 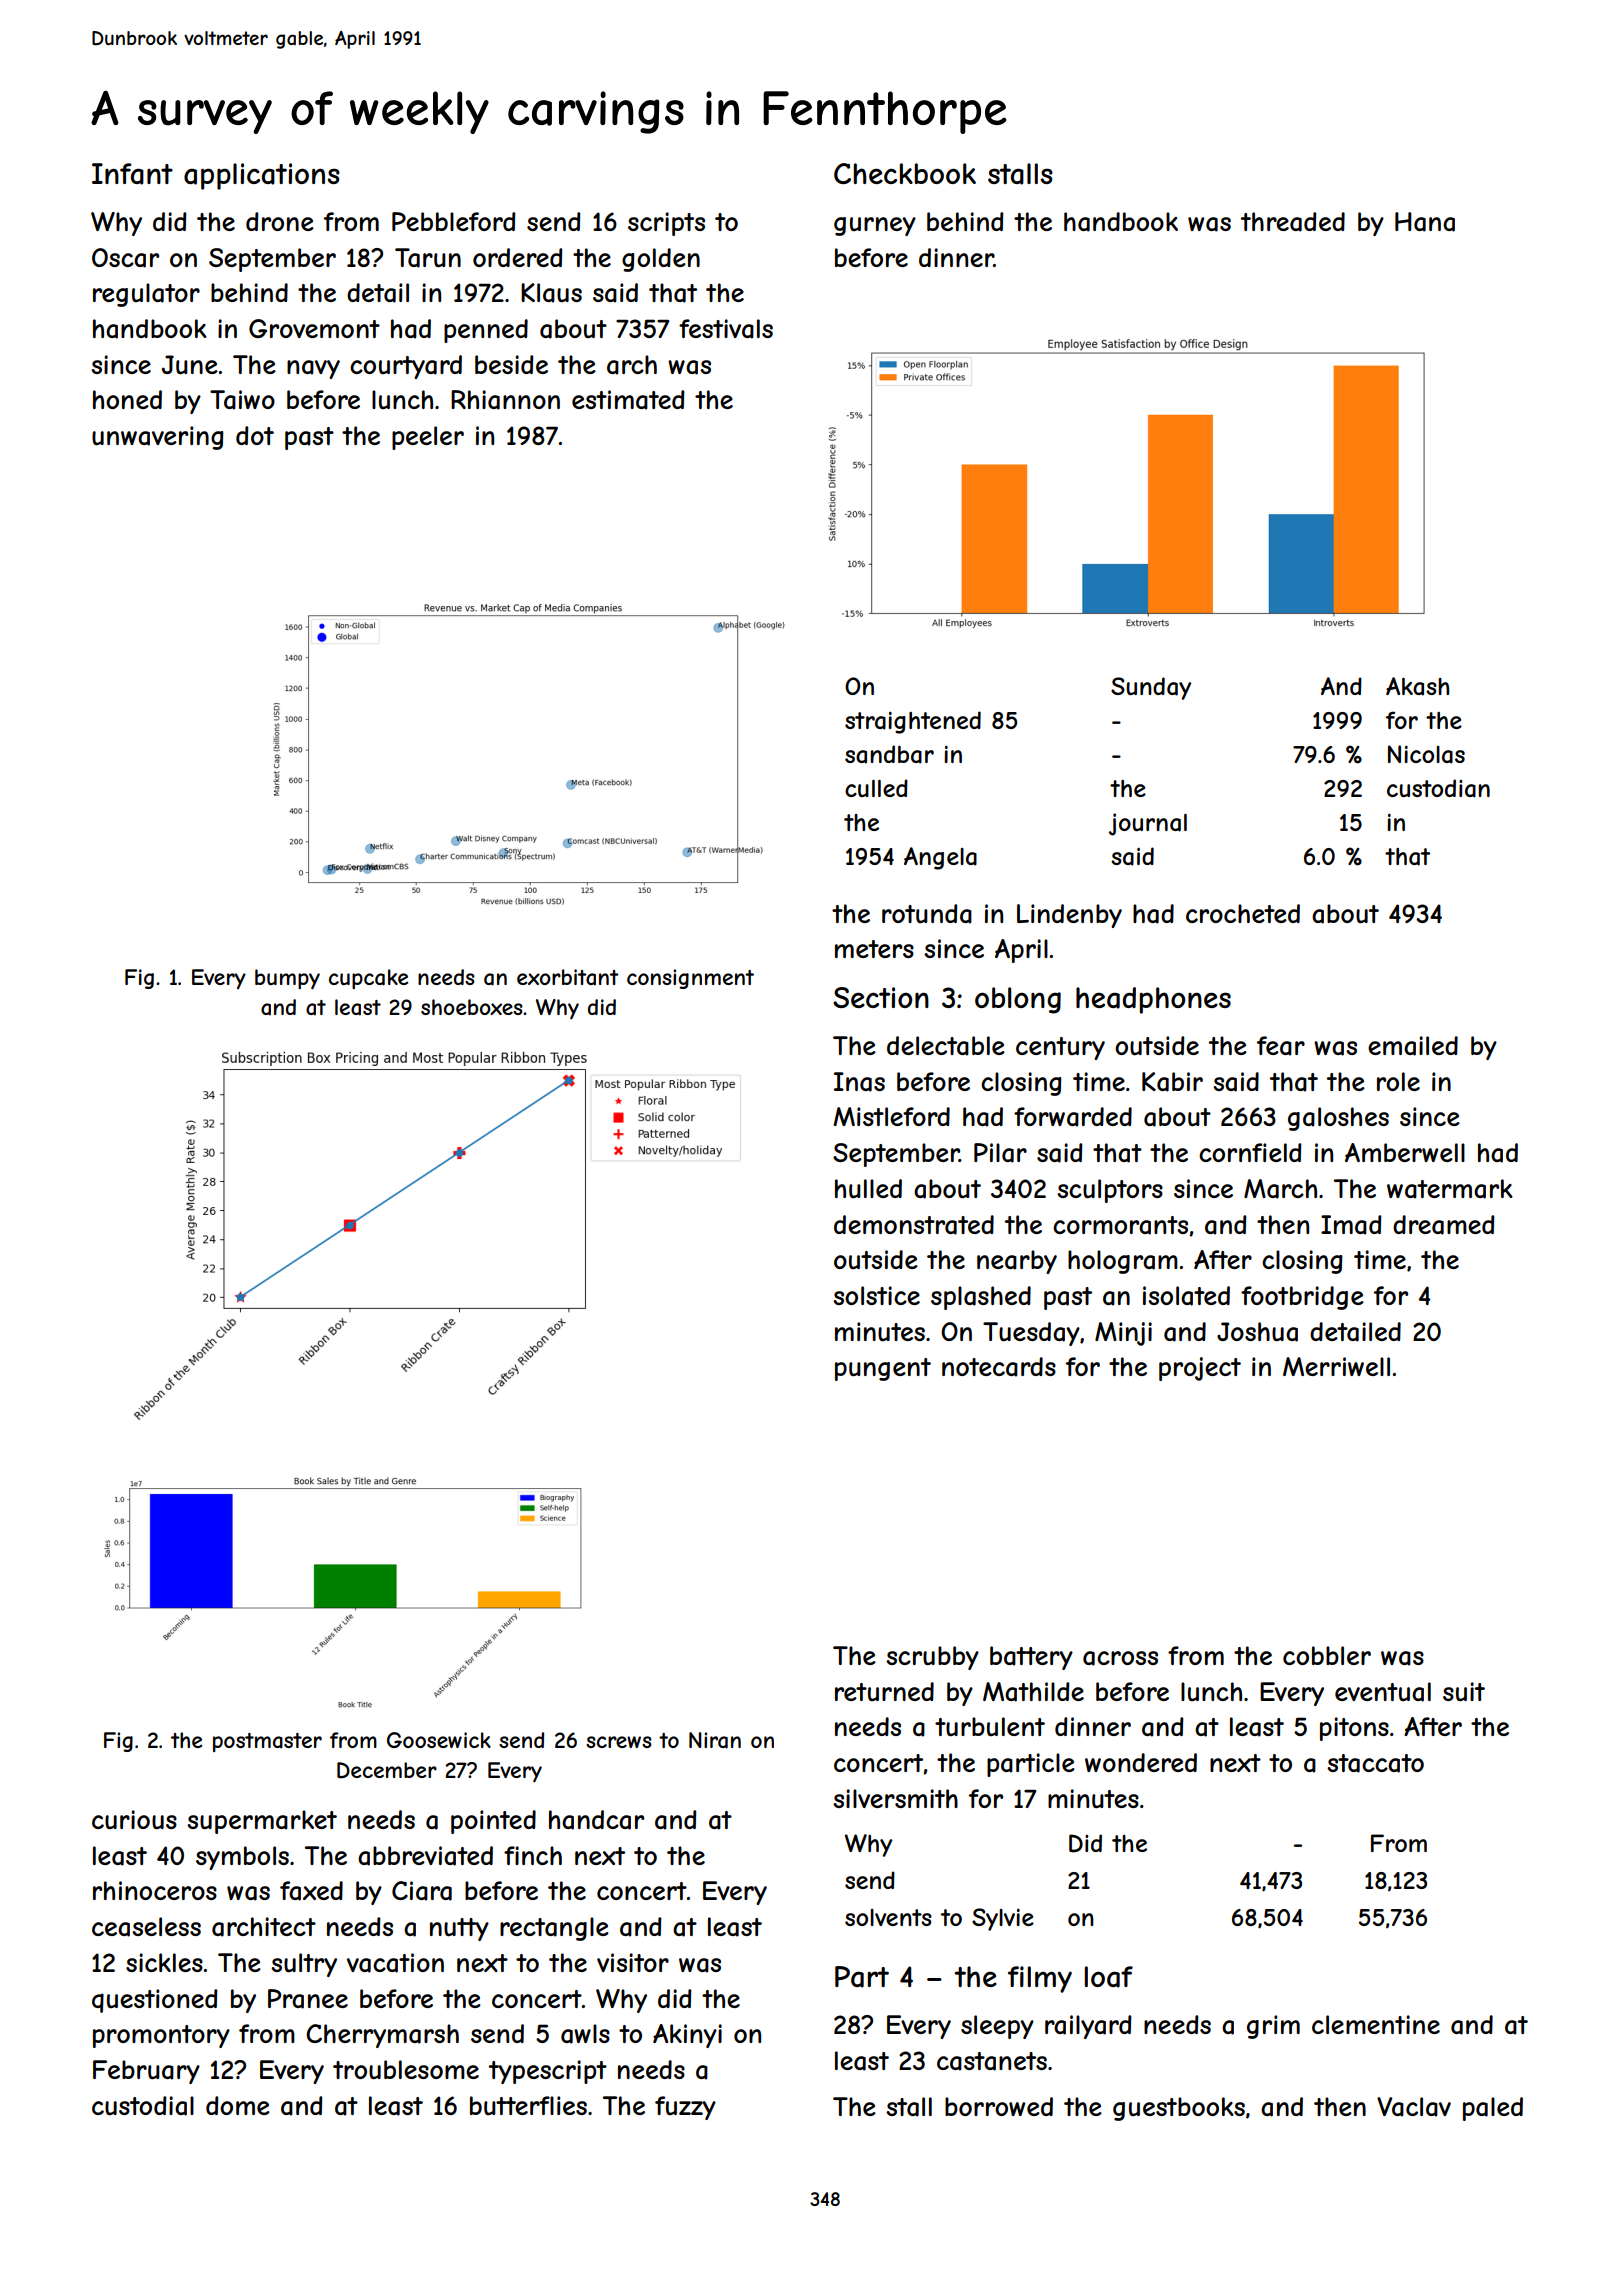 I want to click on applications, so click(x=262, y=176).
